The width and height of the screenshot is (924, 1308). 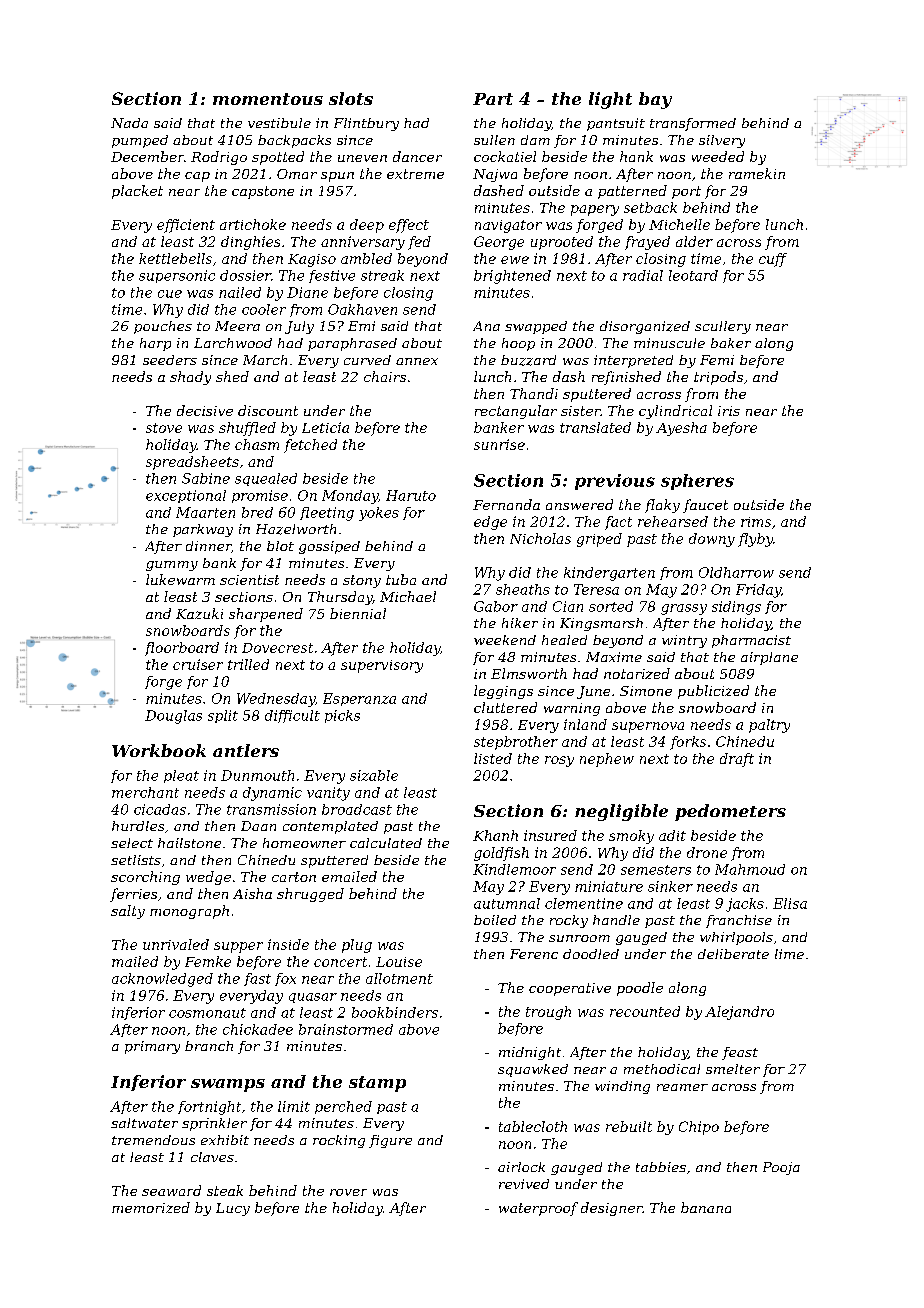 I want to click on Lucy, so click(x=233, y=1209).
